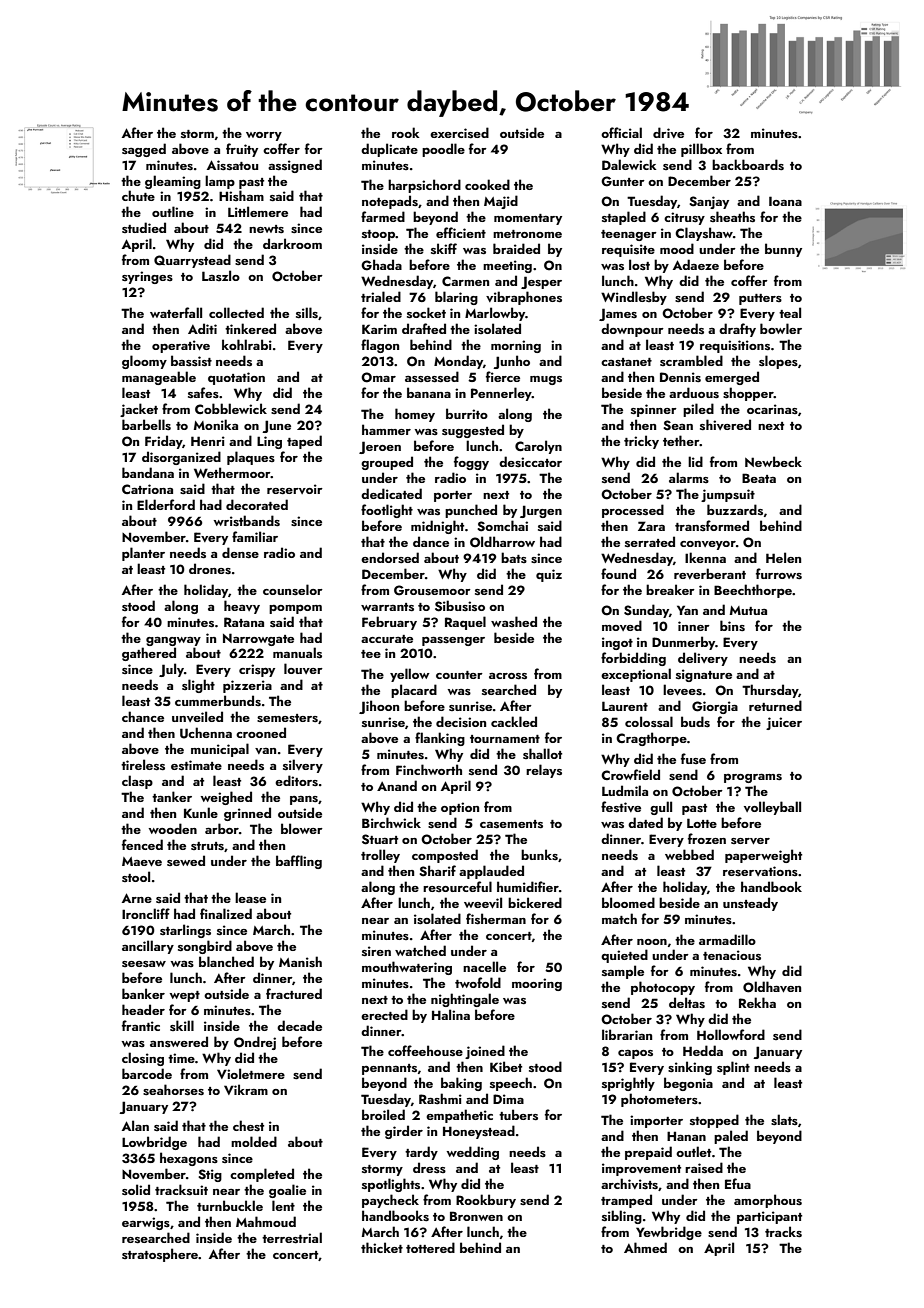 The width and height of the screenshot is (924, 1308). What do you see at coordinates (459, 133) in the screenshot?
I see `exercised` at bounding box center [459, 133].
